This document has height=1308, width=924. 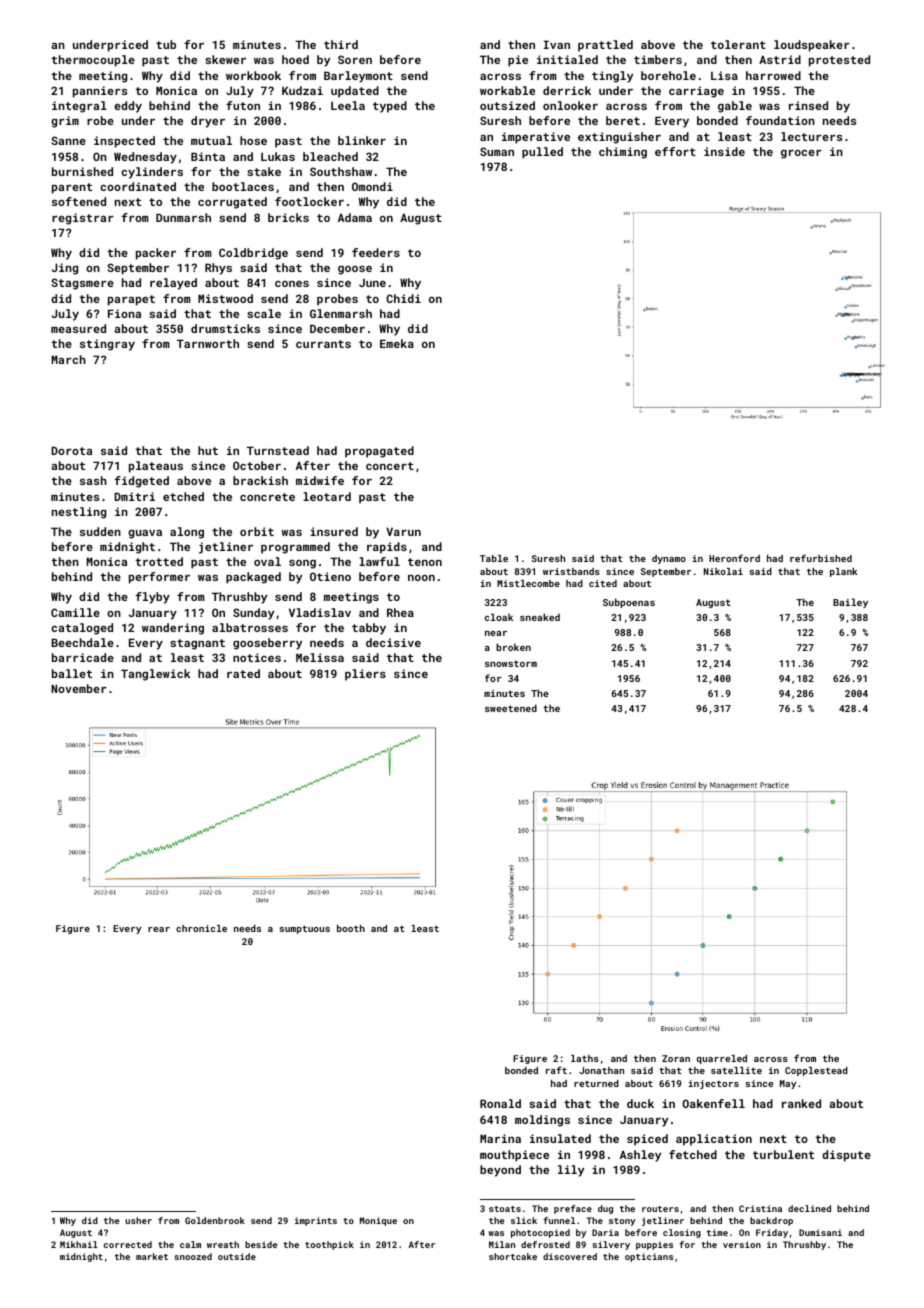 I want to click on Camille, so click(x=75, y=612).
